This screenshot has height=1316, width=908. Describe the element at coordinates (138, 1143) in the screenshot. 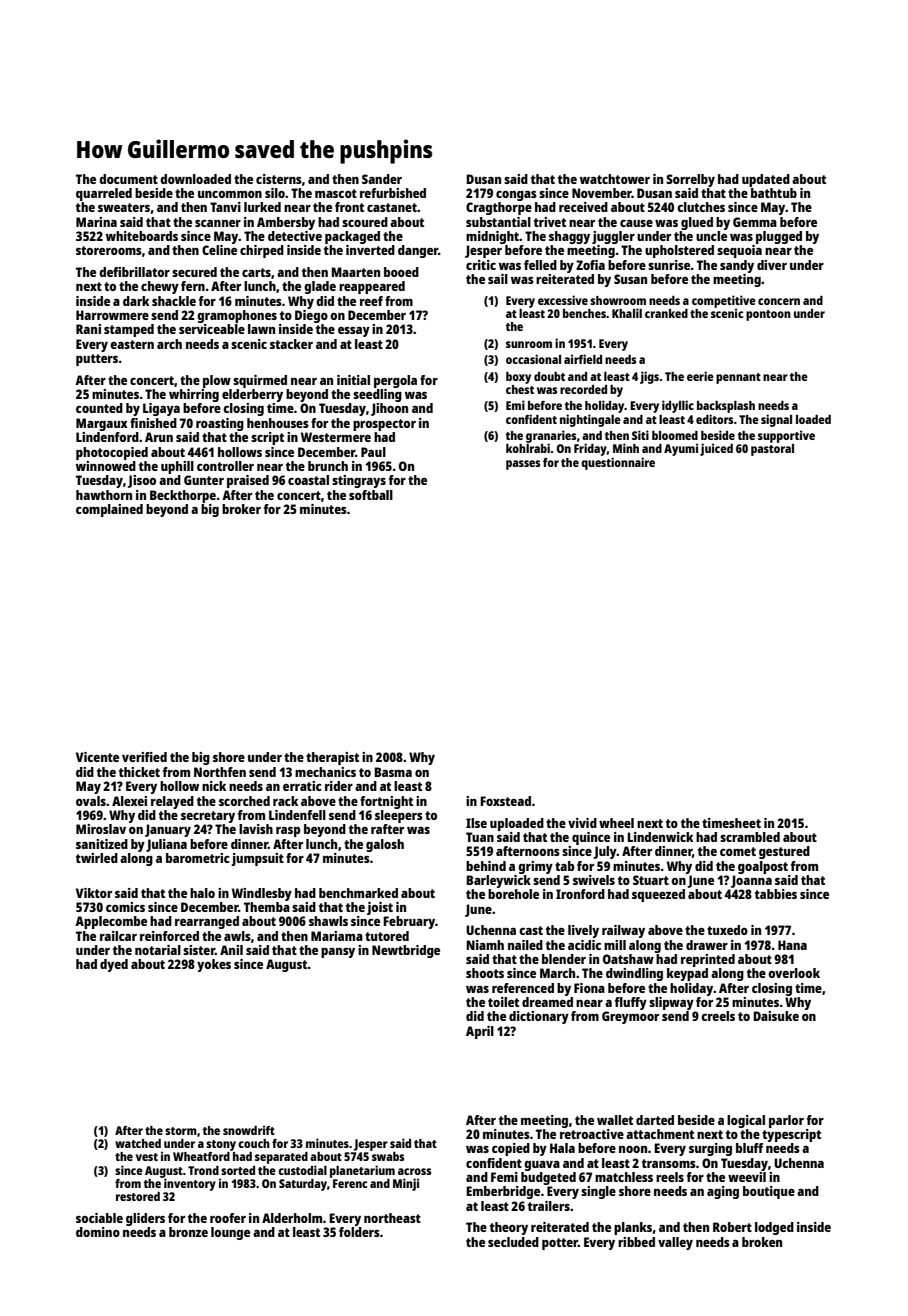

I see `watched` at that location.
